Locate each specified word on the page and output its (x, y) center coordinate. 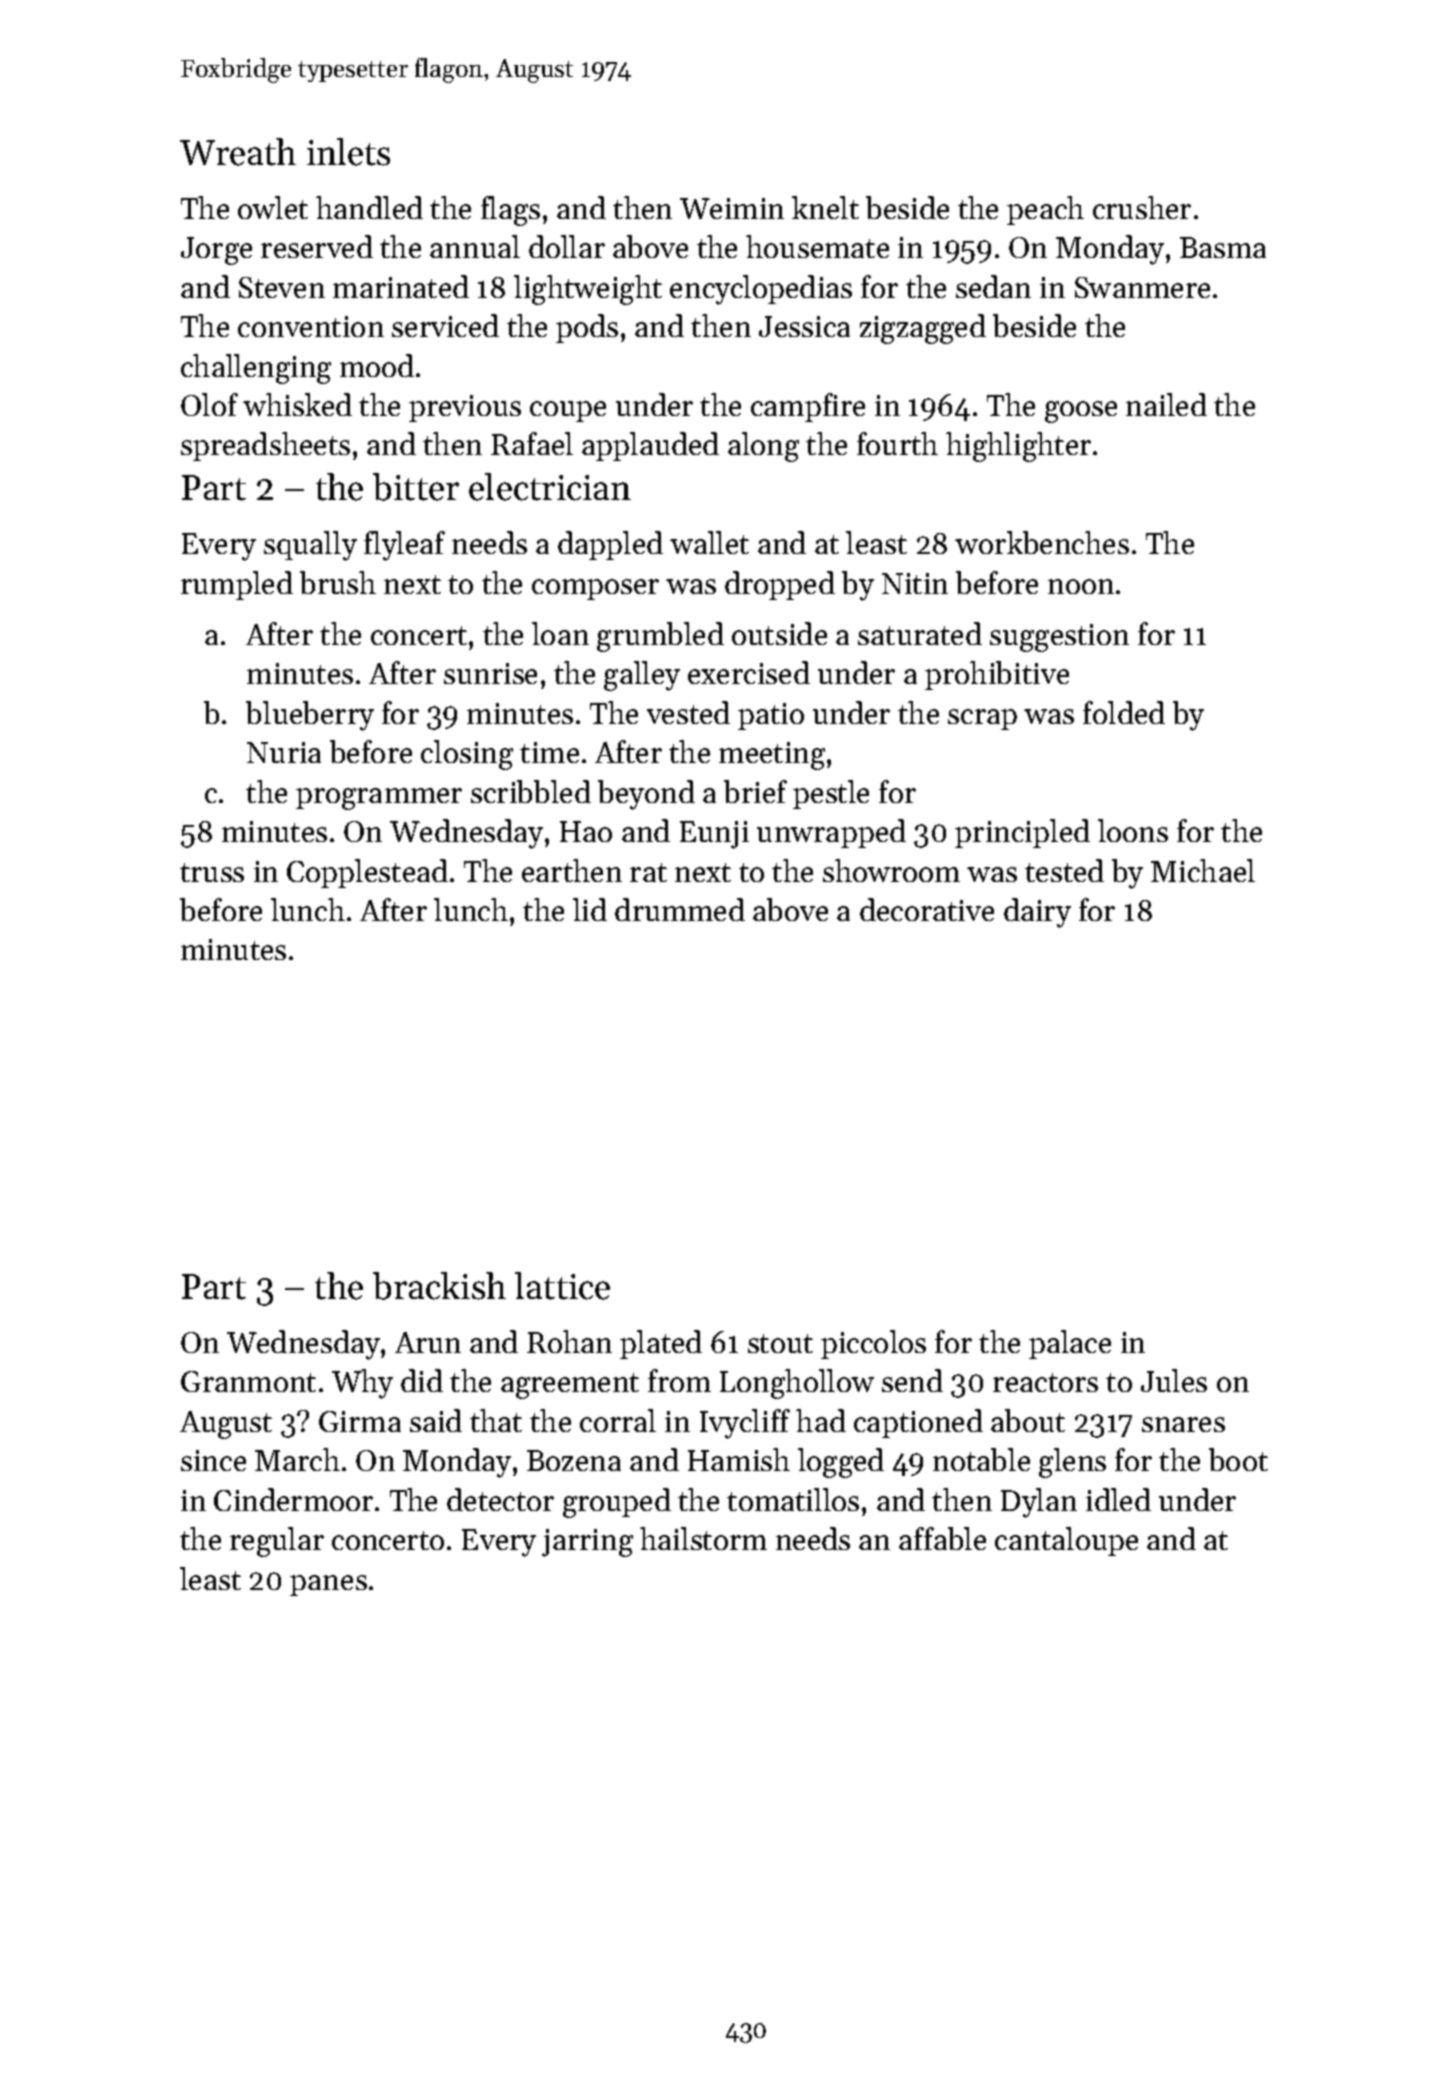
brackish (439, 1286)
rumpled (237, 585)
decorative (927, 909)
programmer (379, 799)
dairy (1037, 913)
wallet (709, 542)
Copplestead (367, 873)
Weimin (732, 208)
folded (1124, 712)
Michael (1203, 870)
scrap (982, 719)
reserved (317, 246)
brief (755, 791)
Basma (1223, 247)
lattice (562, 1286)
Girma (360, 1421)
